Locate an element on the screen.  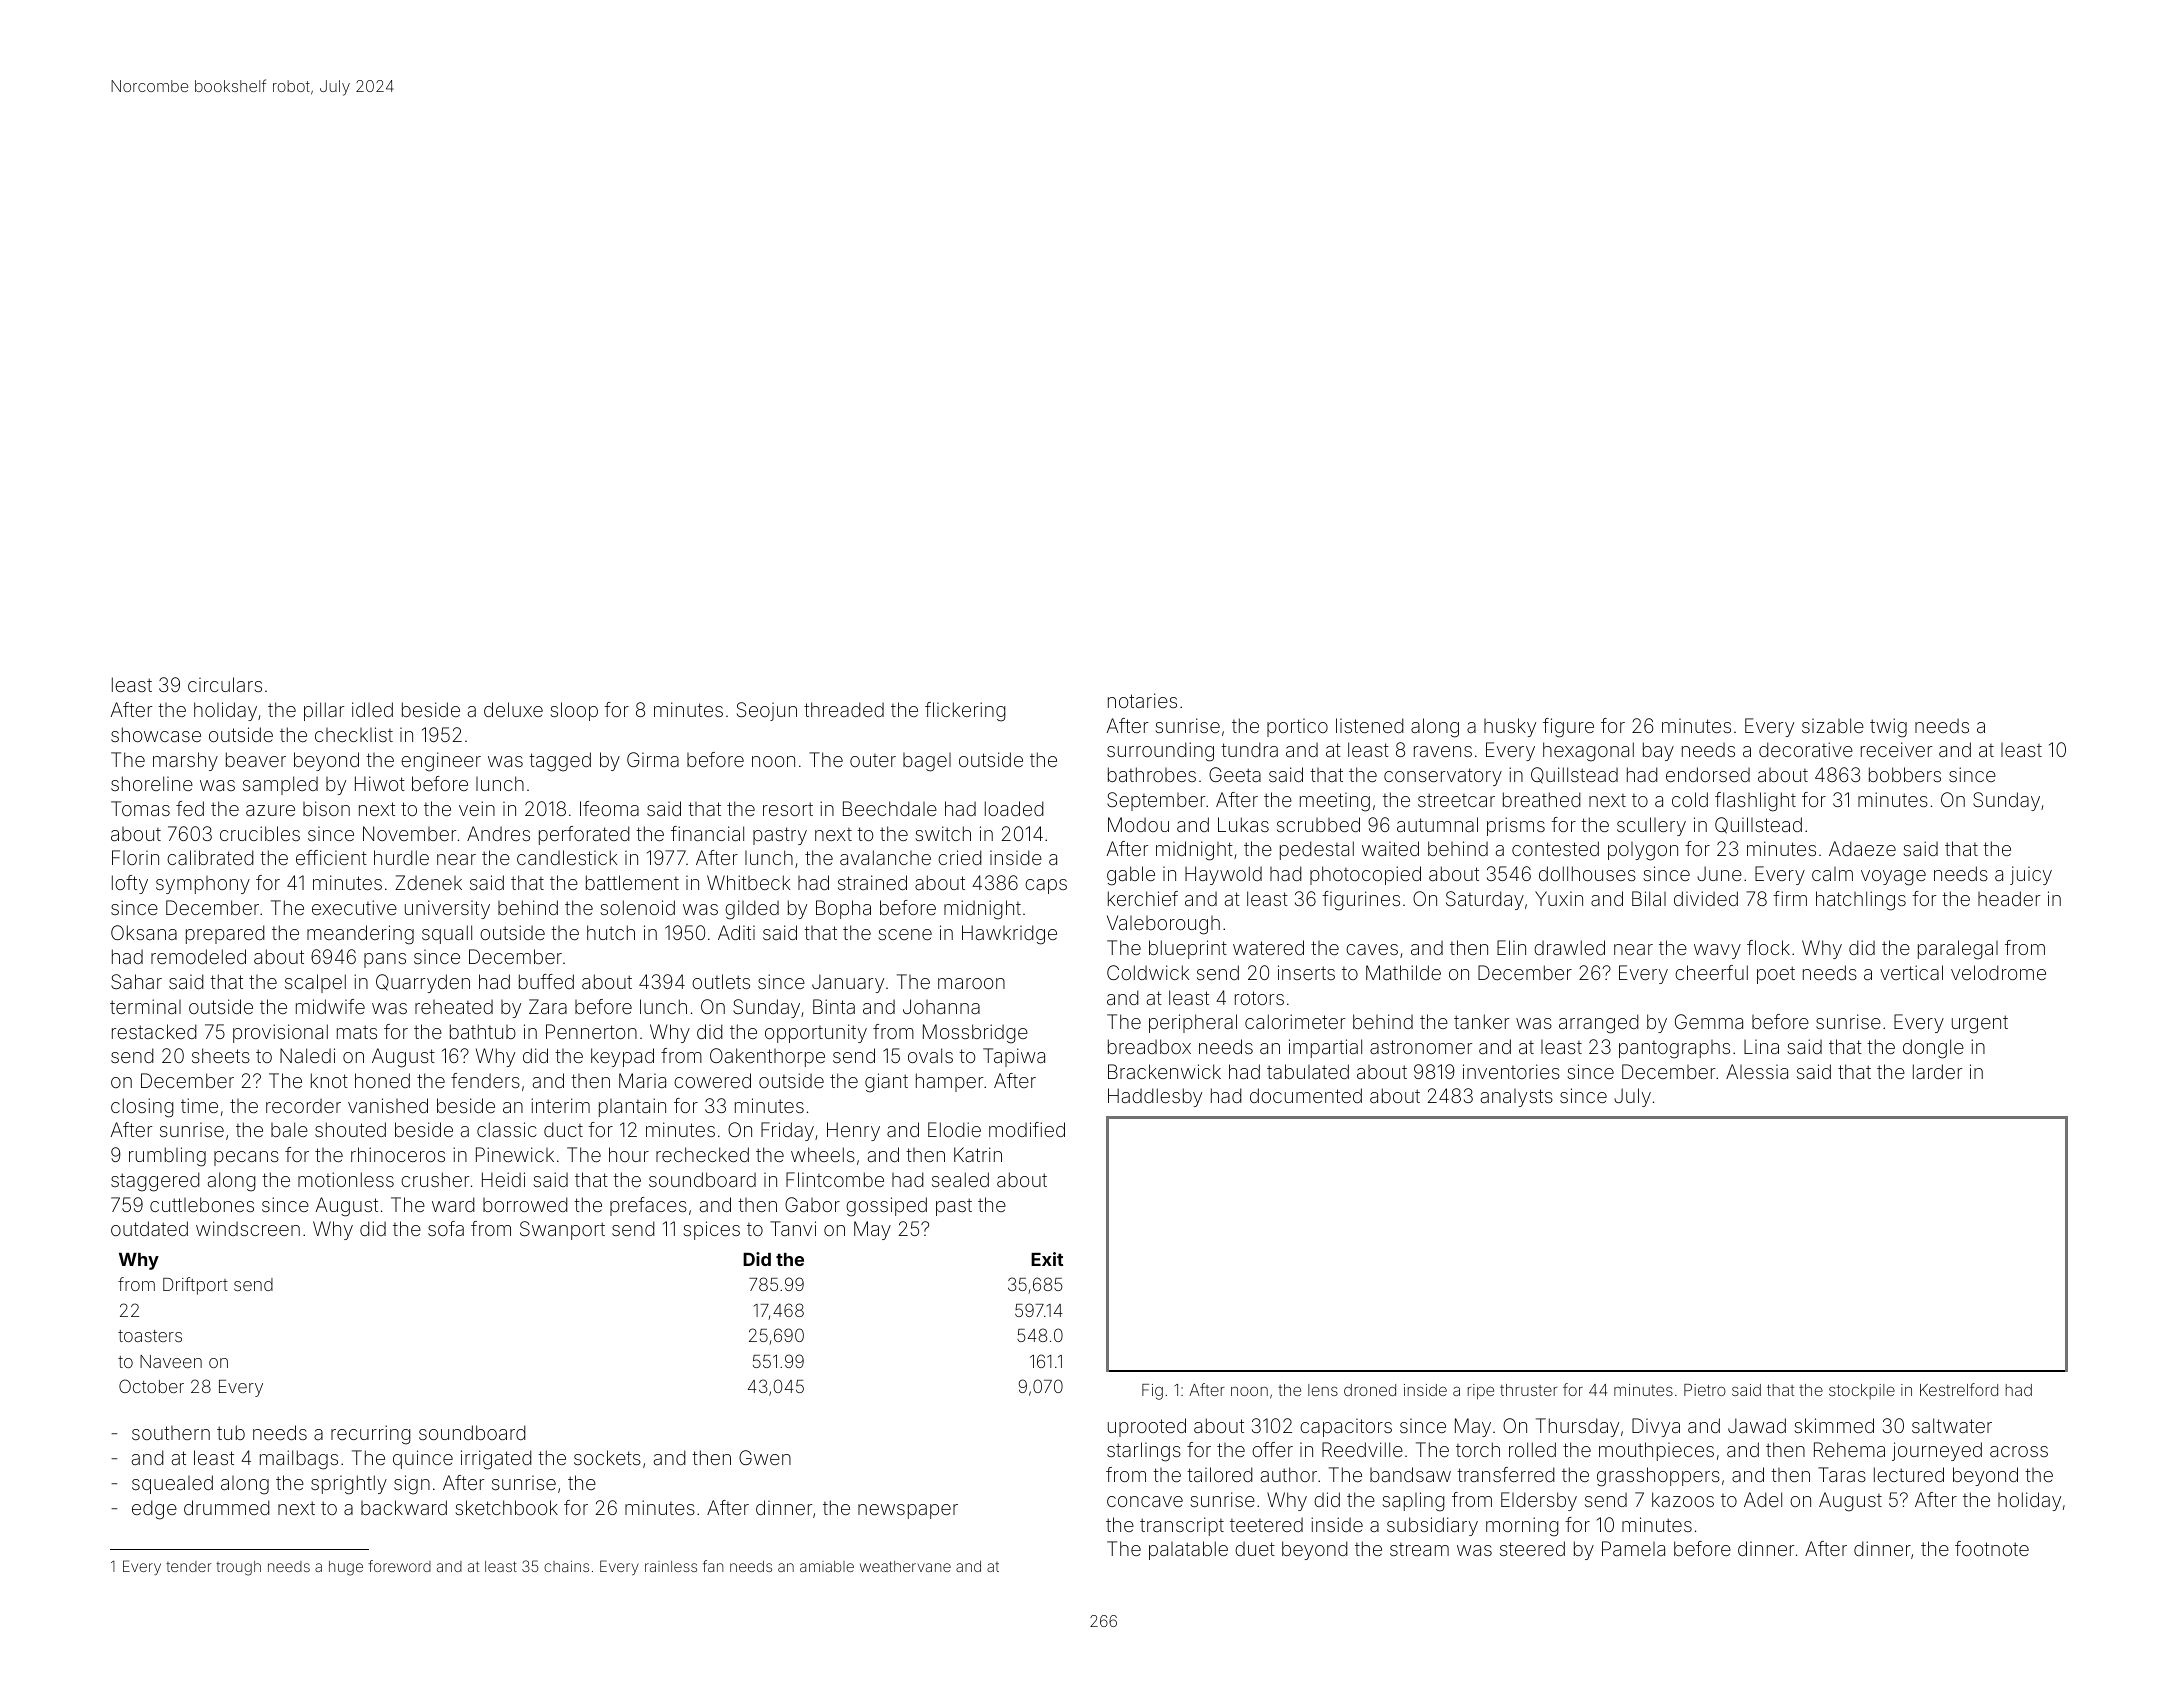
hurdle is located at coordinates (401, 857).
